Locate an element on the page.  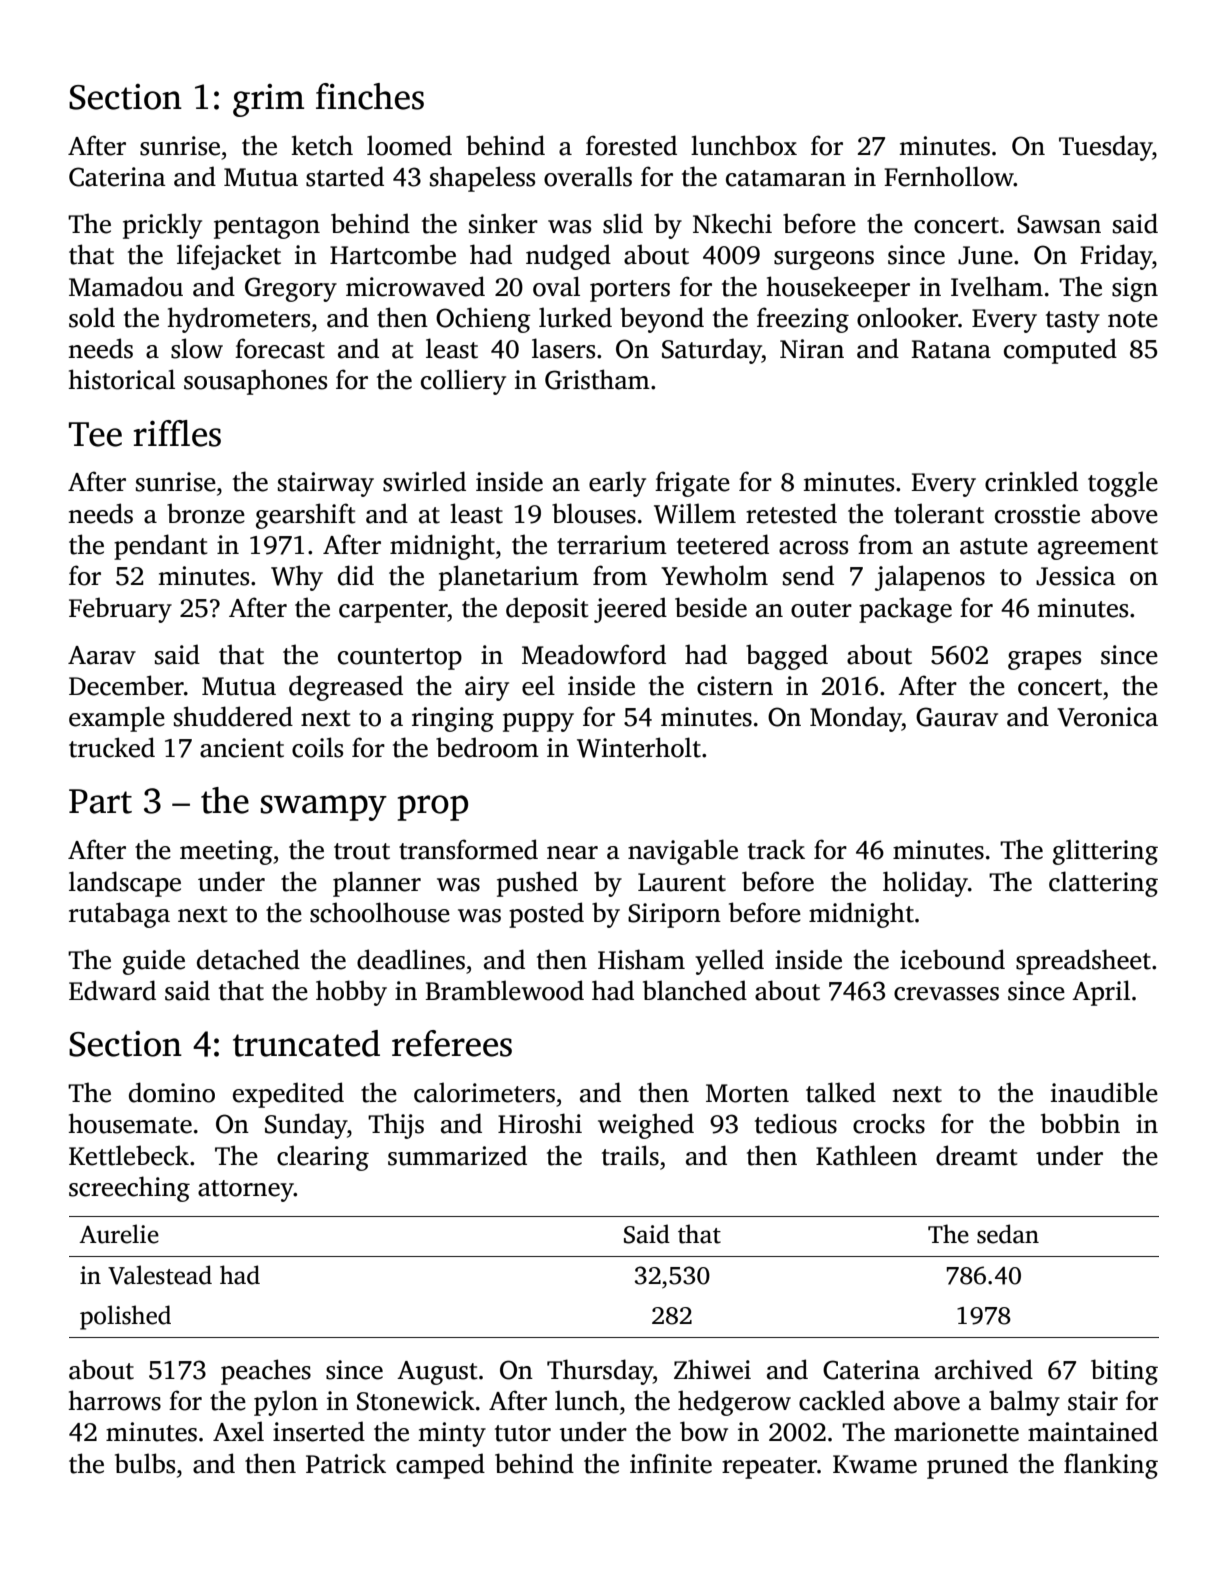
tolerant is located at coordinates (939, 513).
